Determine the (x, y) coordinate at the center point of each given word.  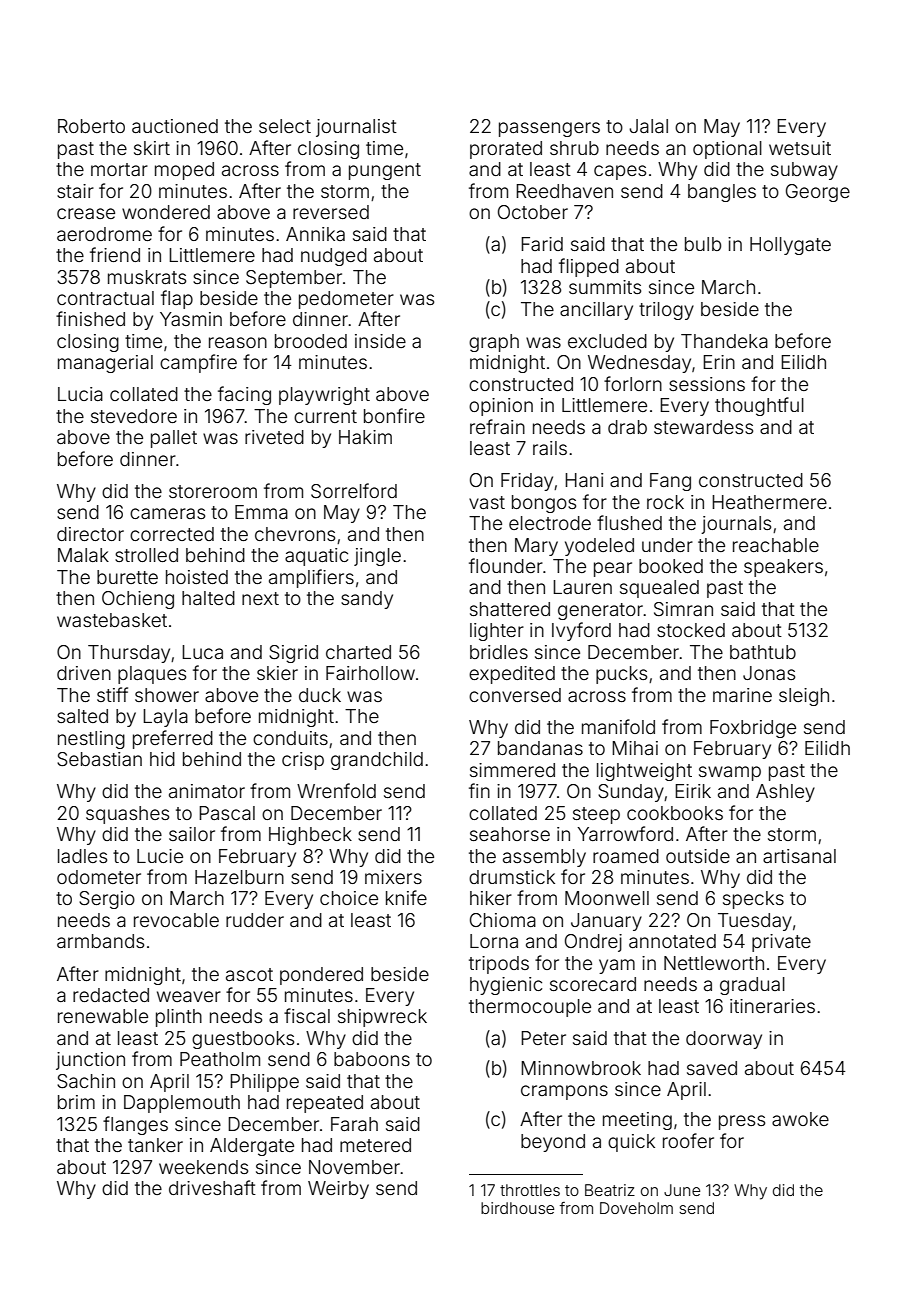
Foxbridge (753, 729)
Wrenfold (336, 790)
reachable (776, 545)
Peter (543, 1038)
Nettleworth (714, 963)
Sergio (107, 900)
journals (736, 525)
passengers (549, 129)
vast (487, 502)
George (818, 193)
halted (208, 598)
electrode (550, 523)
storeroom (213, 491)
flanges (135, 1125)
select (285, 126)
